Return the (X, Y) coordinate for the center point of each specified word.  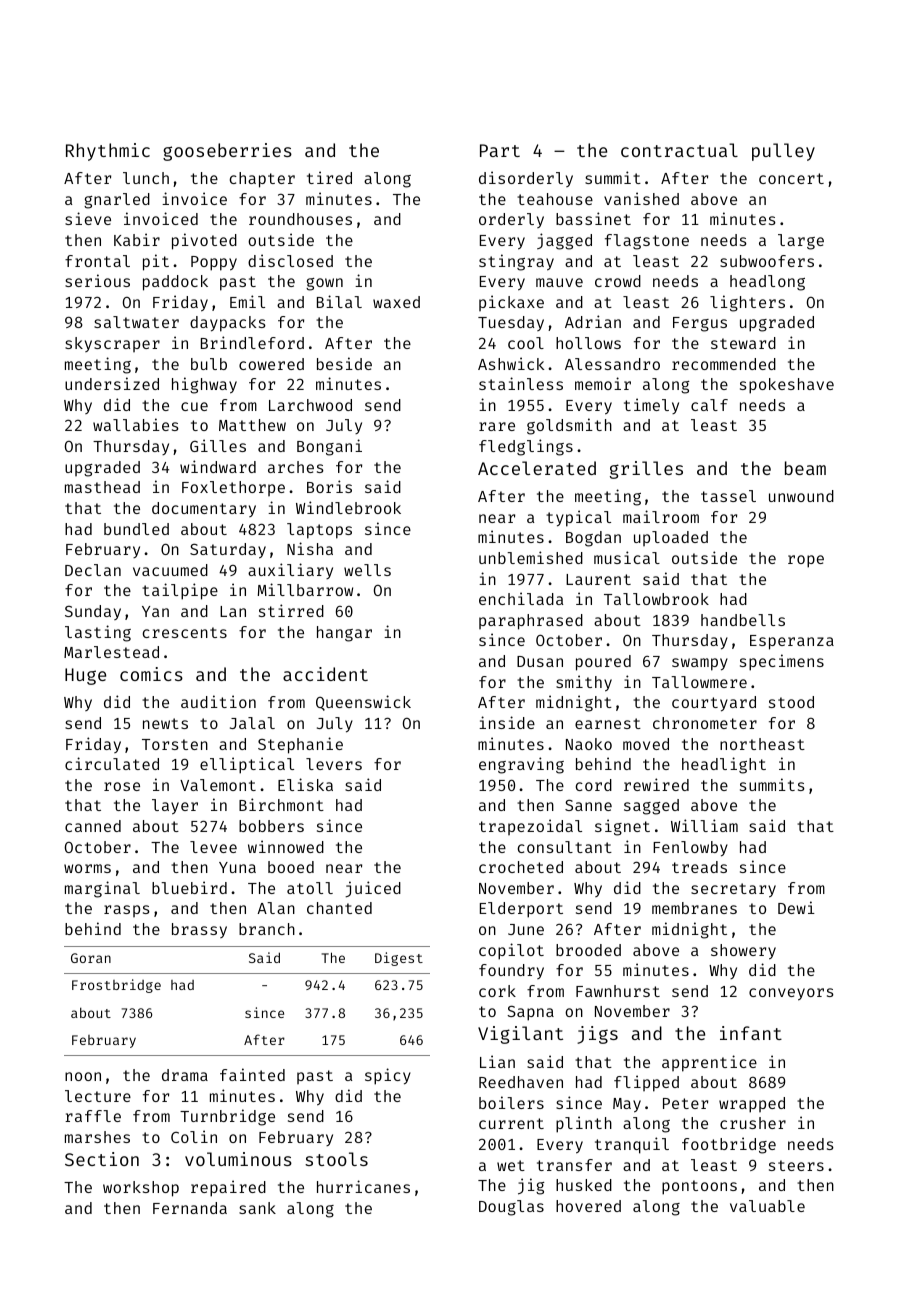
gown (324, 284)
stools (336, 1159)
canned (93, 826)
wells (367, 570)
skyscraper (112, 344)
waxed (396, 302)
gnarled (117, 201)
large (801, 242)
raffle (93, 1116)
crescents (184, 632)
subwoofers (767, 261)
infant (751, 1033)
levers (334, 764)
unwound (801, 496)
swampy (700, 664)
